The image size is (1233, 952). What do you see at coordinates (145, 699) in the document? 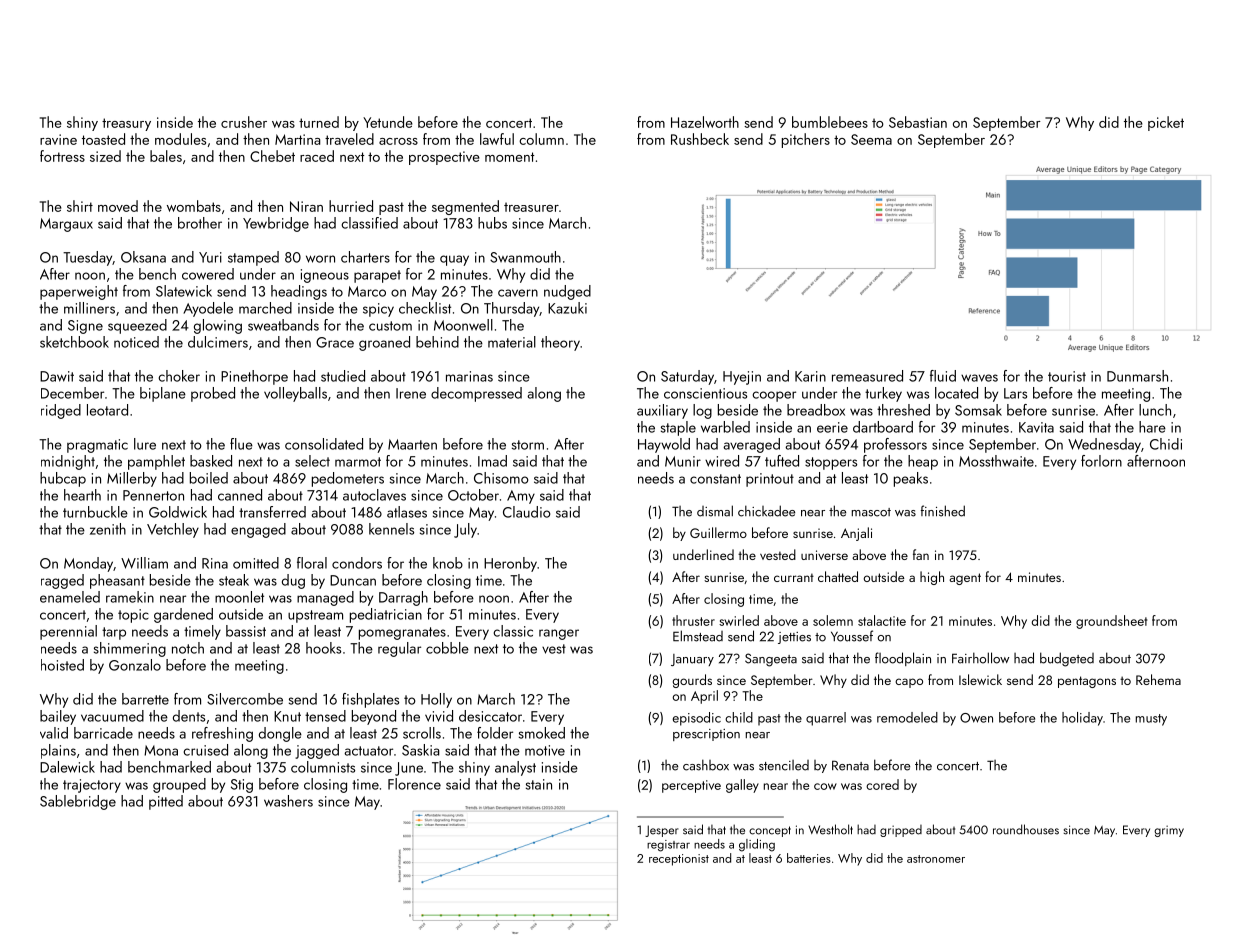
I see `barrette` at bounding box center [145, 699].
